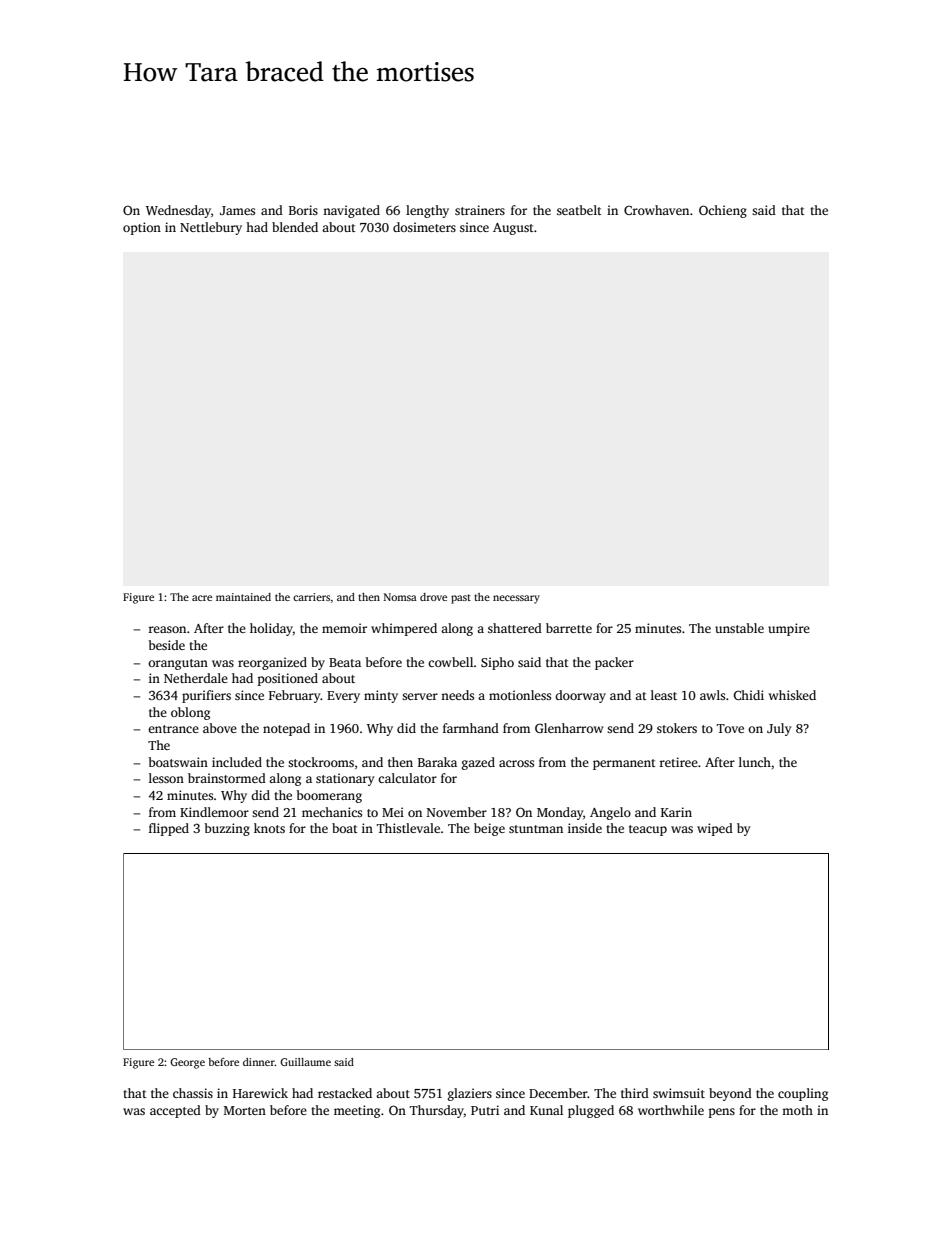 This screenshot has width=952, height=1233. Describe the element at coordinates (789, 629) in the screenshot. I see `umpire` at that location.
